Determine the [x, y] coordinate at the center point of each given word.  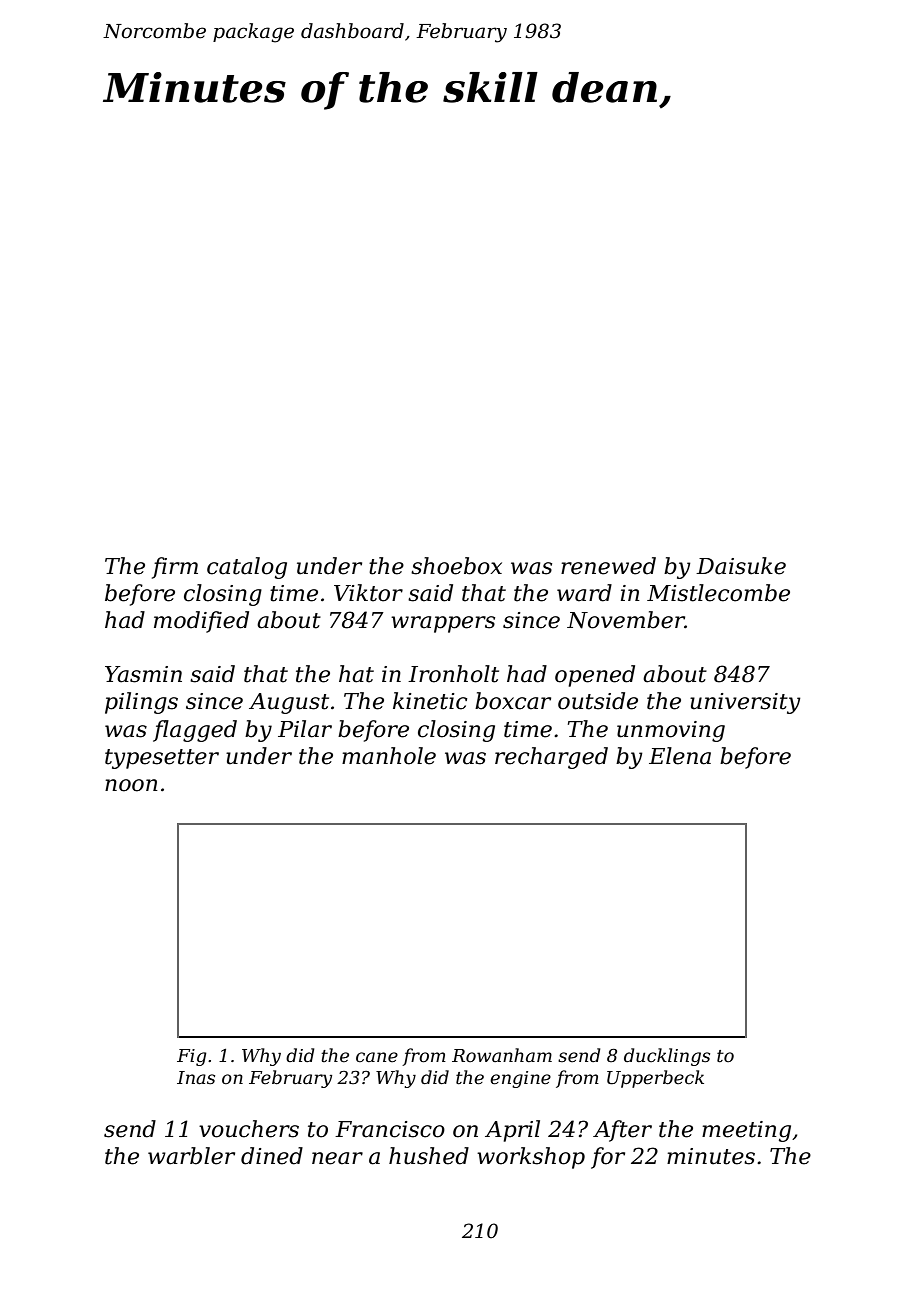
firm [175, 568]
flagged [195, 731]
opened [595, 676]
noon [131, 785]
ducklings [667, 1057]
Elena [680, 756]
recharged [551, 758]
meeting [746, 1131]
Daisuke [741, 566]
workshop [531, 1158]
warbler [191, 1156]
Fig [192, 1057]
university [745, 703]
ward [584, 593]
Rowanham [502, 1055]
